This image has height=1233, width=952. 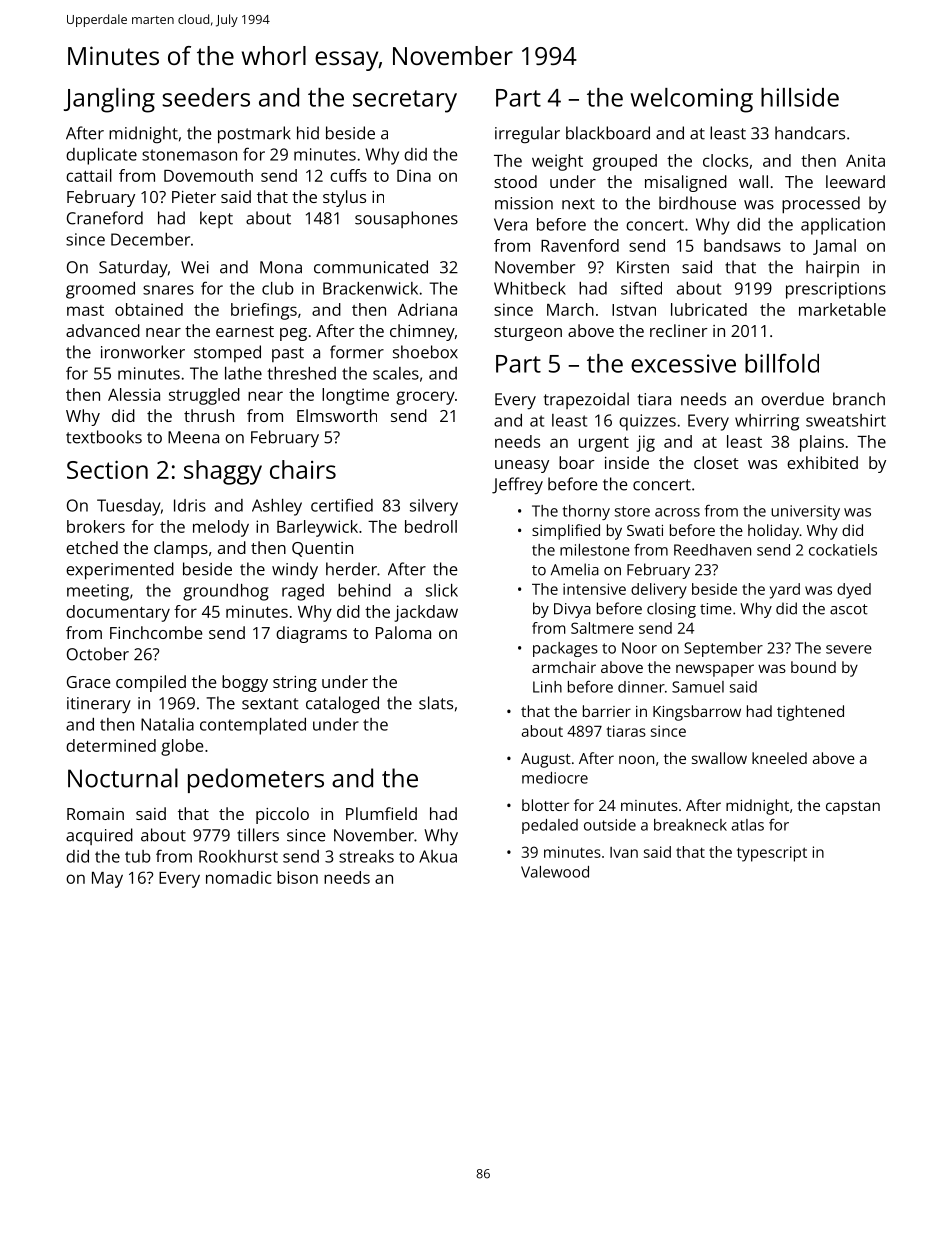 What do you see at coordinates (859, 399) in the image?
I see `branch` at bounding box center [859, 399].
